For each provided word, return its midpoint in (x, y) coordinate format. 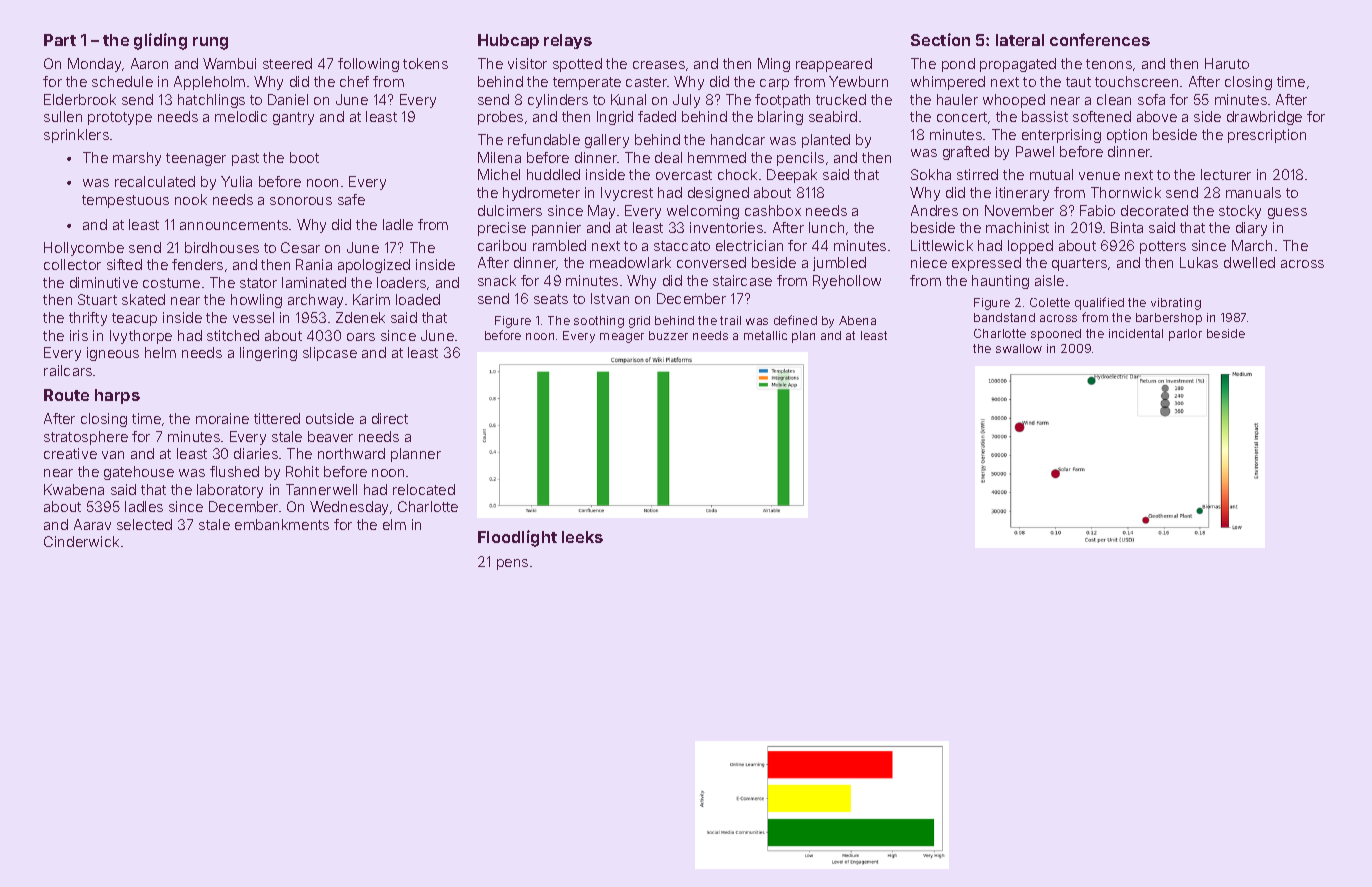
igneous (113, 354)
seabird (833, 116)
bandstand (1004, 317)
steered (287, 63)
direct (390, 418)
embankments (282, 524)
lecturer (1226, 174)
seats (551, 299)
